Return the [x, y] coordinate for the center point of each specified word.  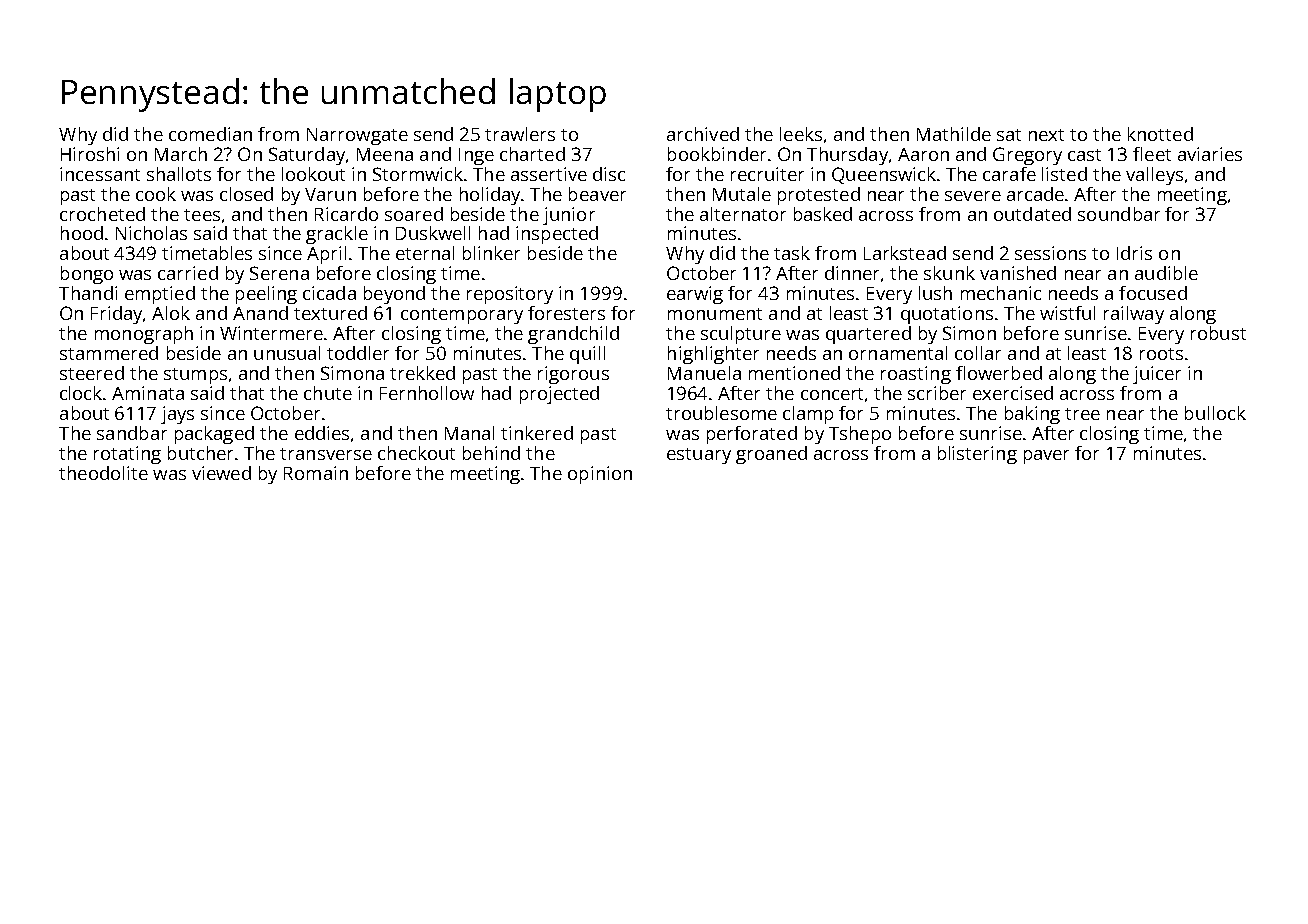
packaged [214, 435]
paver [1046, 457]
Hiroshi [90, 154]
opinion [600, 475]
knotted [1160, 134]
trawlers [520, 134]
